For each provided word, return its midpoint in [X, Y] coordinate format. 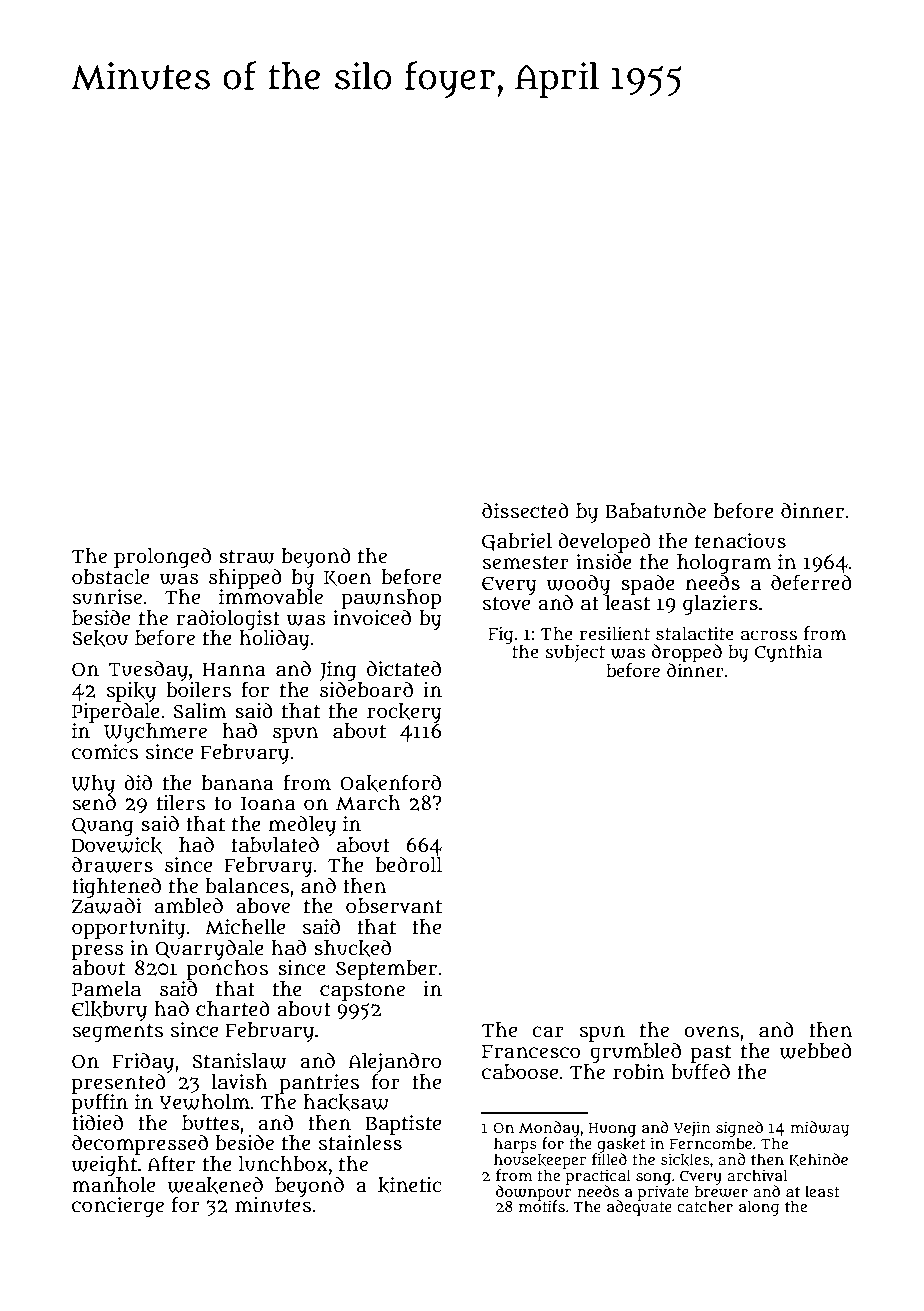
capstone [362, 992]
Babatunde [655, 511]
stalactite [695, 633]
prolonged [162, 558]
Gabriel [517, 542]
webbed [815, 1051]
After [171, 1163]
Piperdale [116, 713]
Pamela [106, 989]
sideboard [366, 690]
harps [515, 1145]
